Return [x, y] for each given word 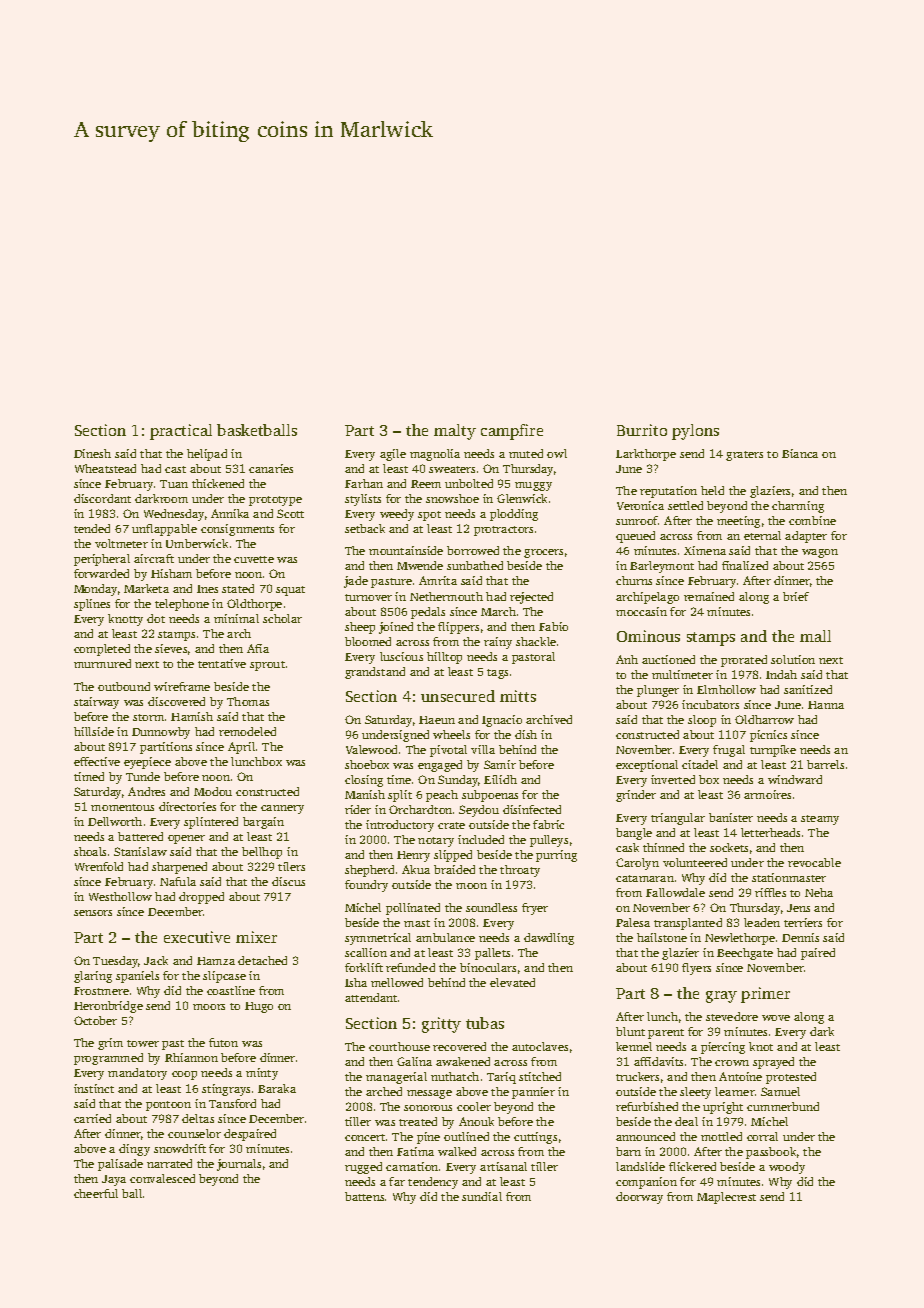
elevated [512, 982]
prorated [744, 661]
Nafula [178, 881]
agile [393, 455]
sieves [171, 648]
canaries [271, 468]
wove [776, 1018]
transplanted [688, 924]
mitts [518, 696]
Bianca [800, 453]
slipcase [224, 977]
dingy [134, 1150]
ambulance [445, 937]
